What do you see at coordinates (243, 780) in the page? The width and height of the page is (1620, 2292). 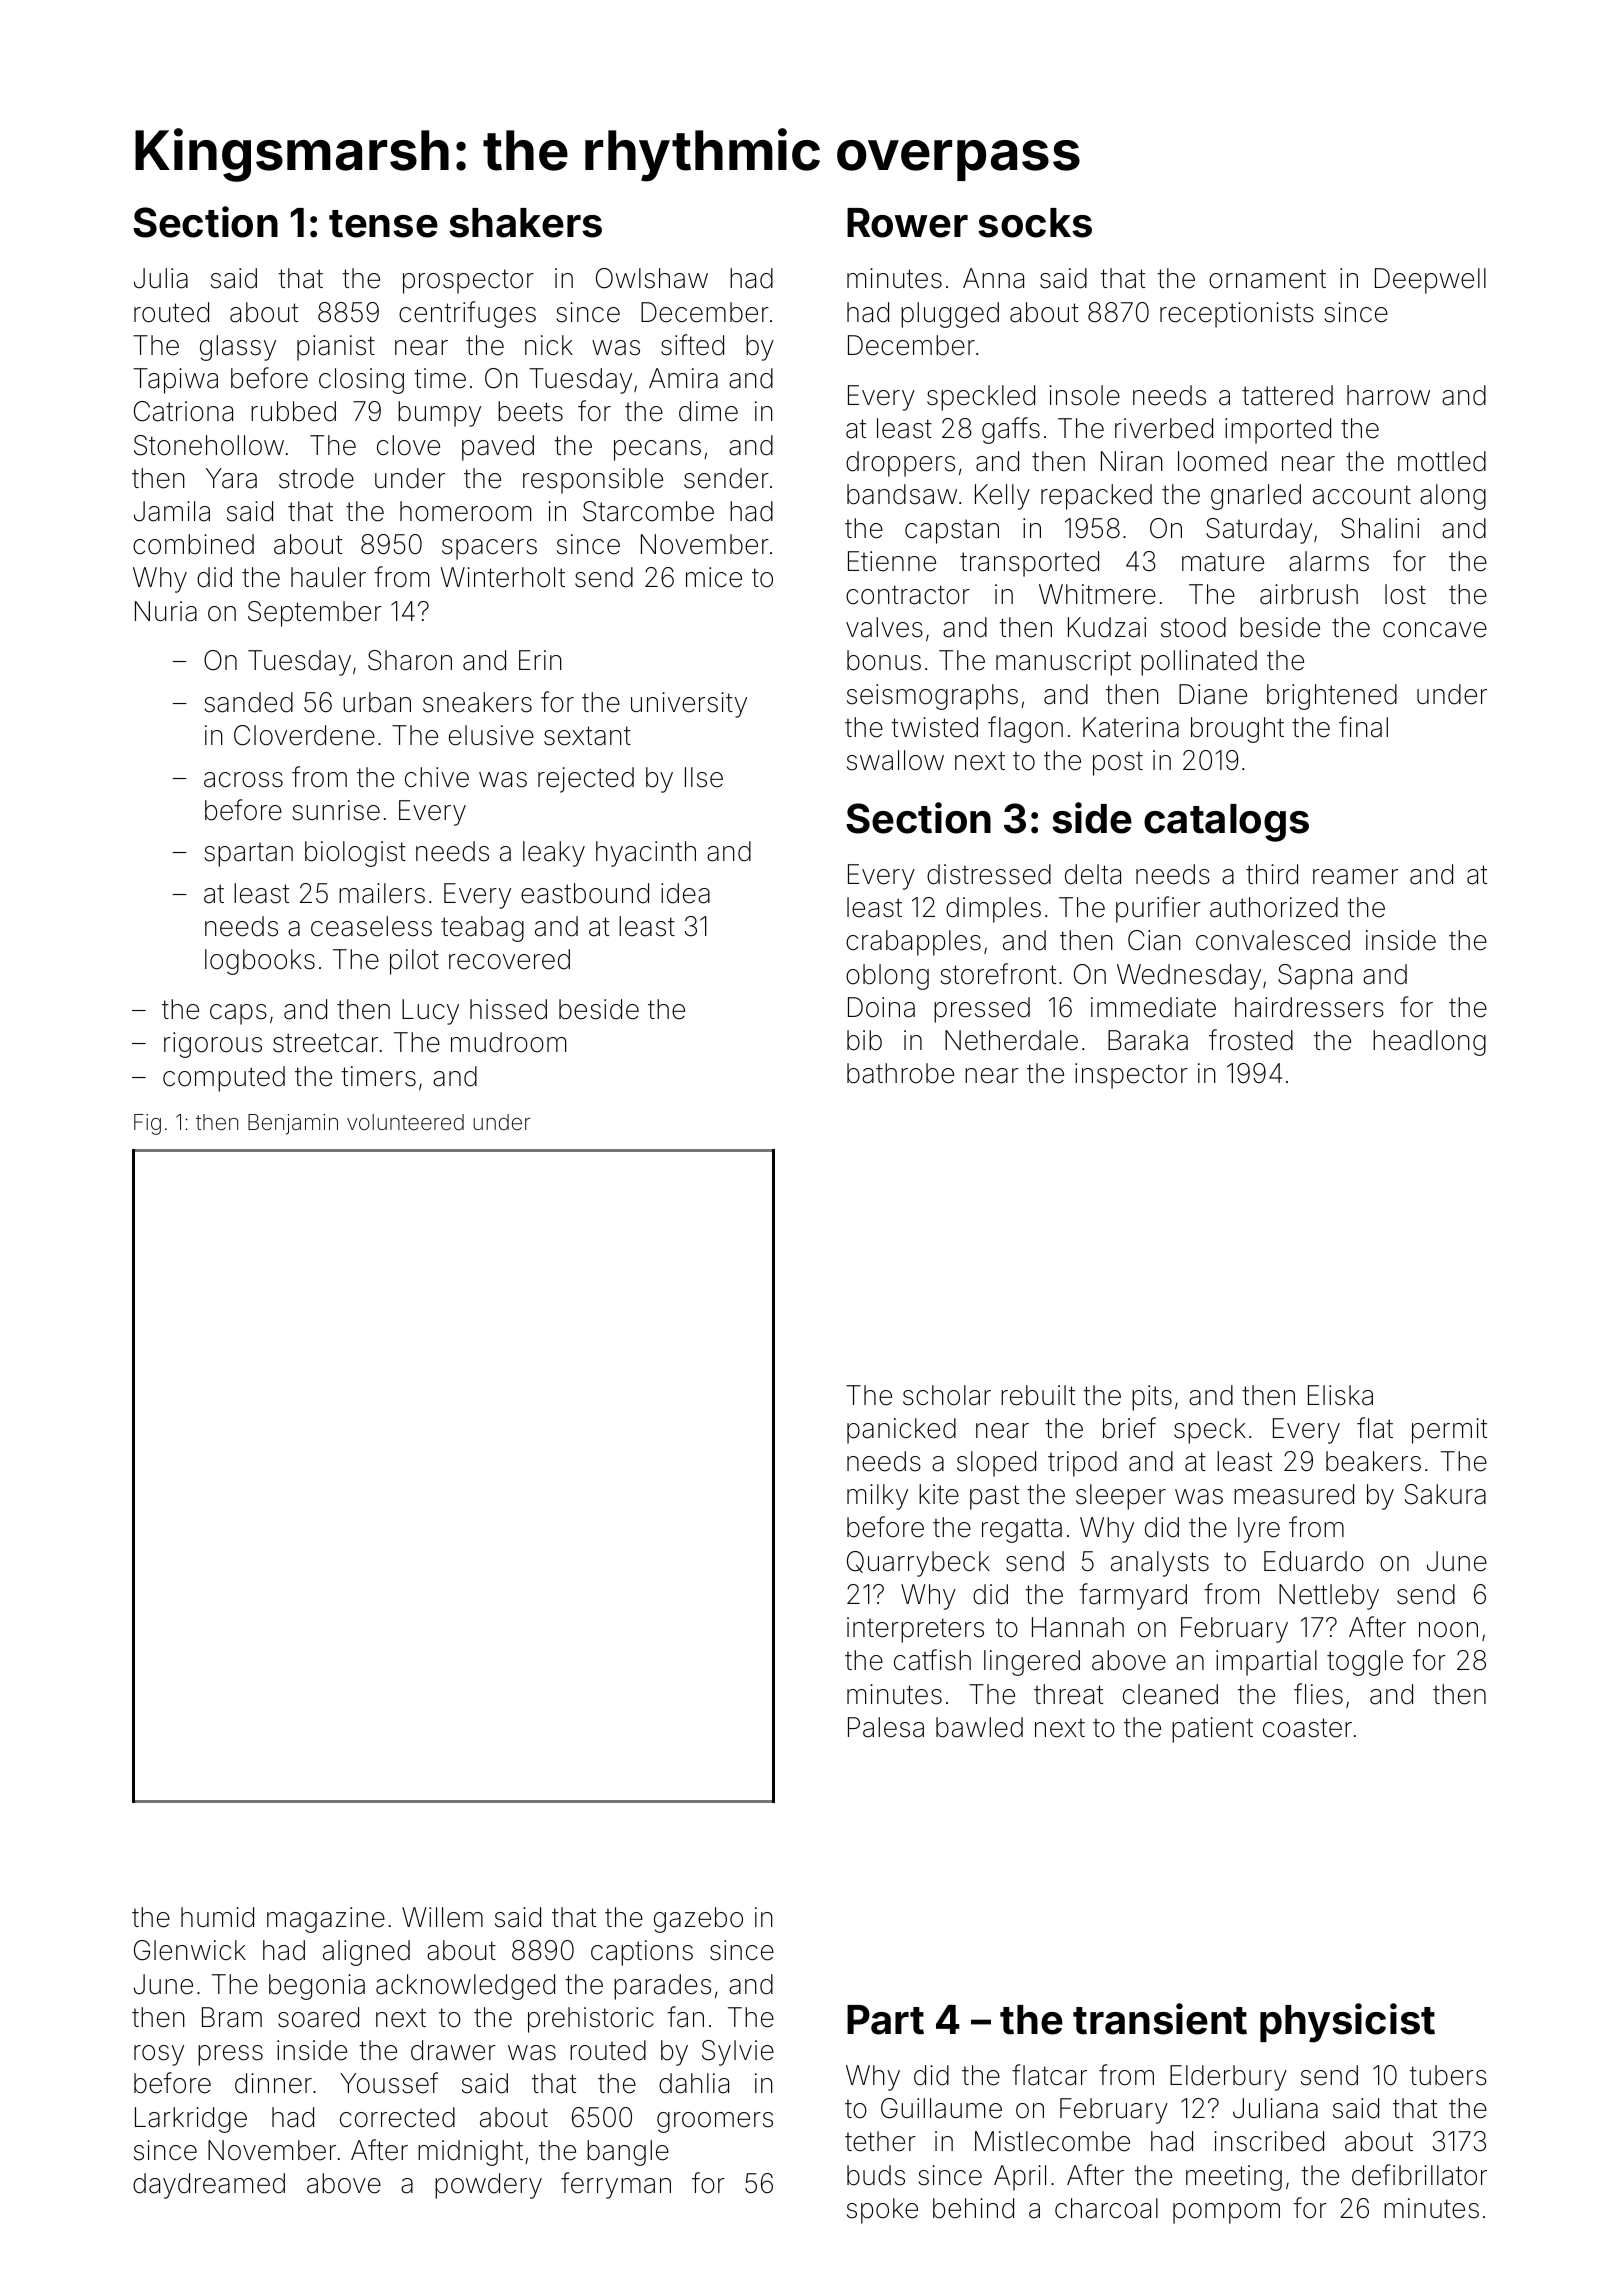 I see `across` at bounding box center [243, 780].
